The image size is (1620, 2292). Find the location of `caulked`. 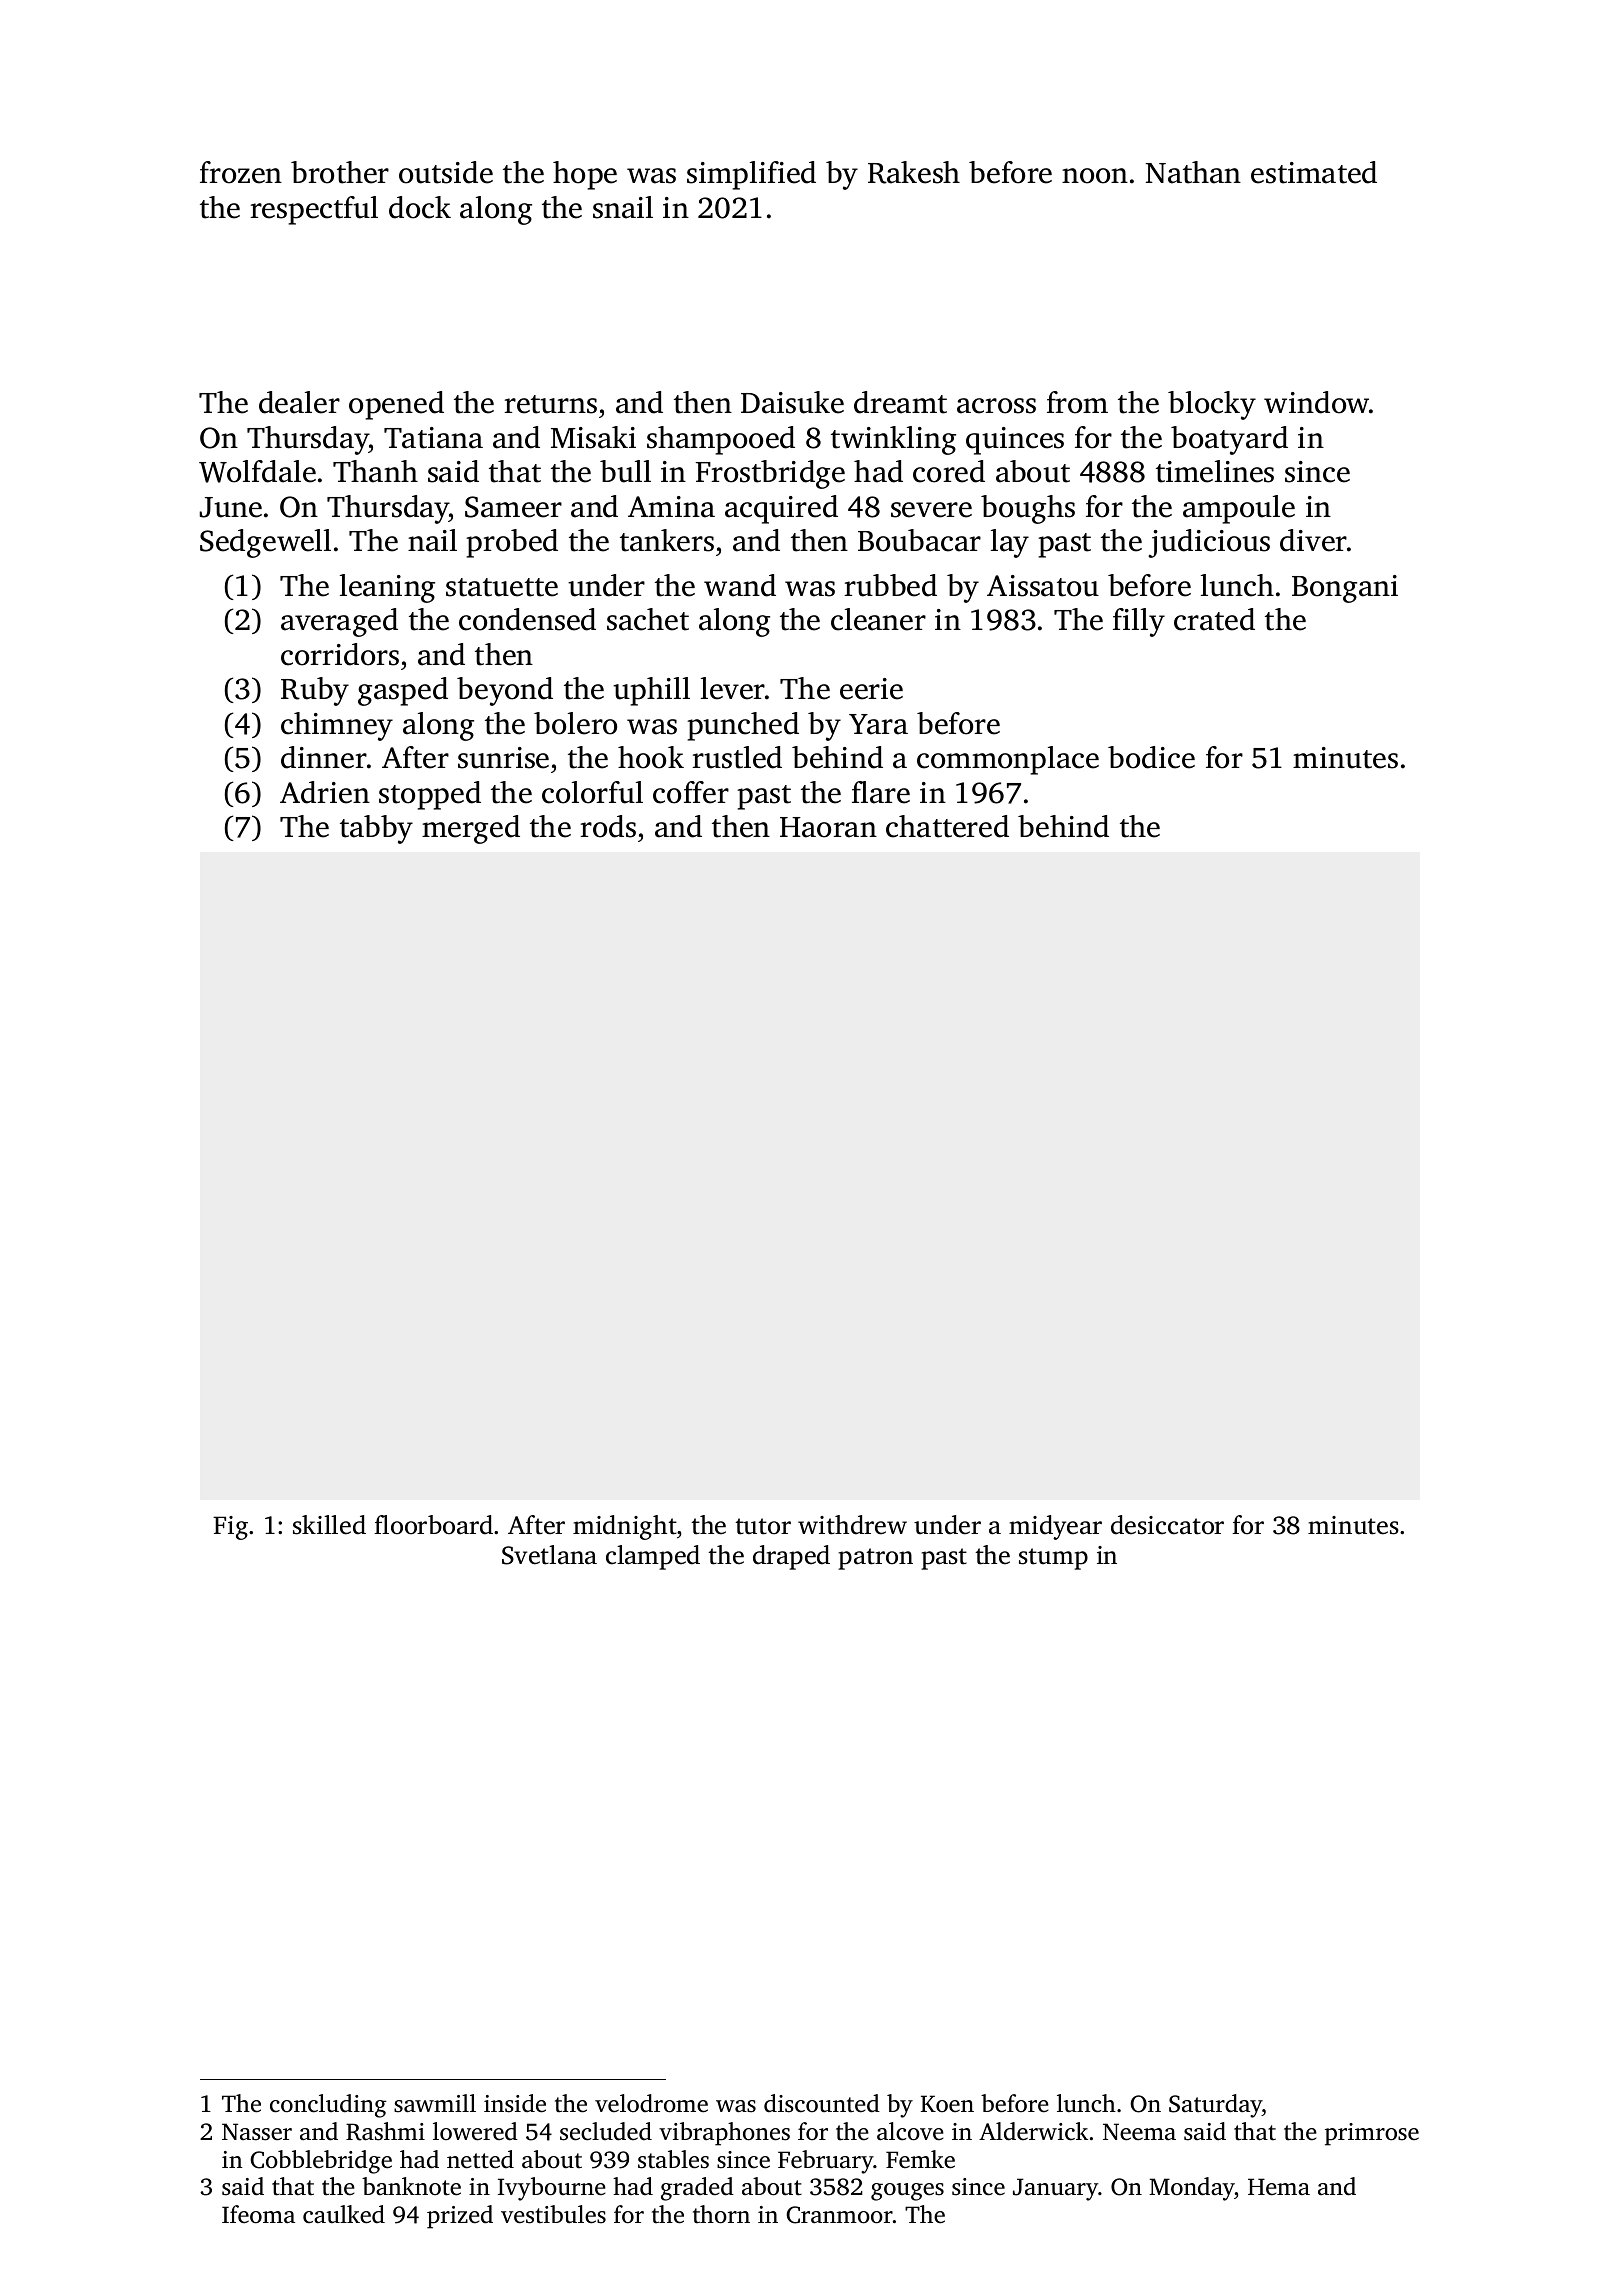

caulked is located at coordinates (344, 2214).
